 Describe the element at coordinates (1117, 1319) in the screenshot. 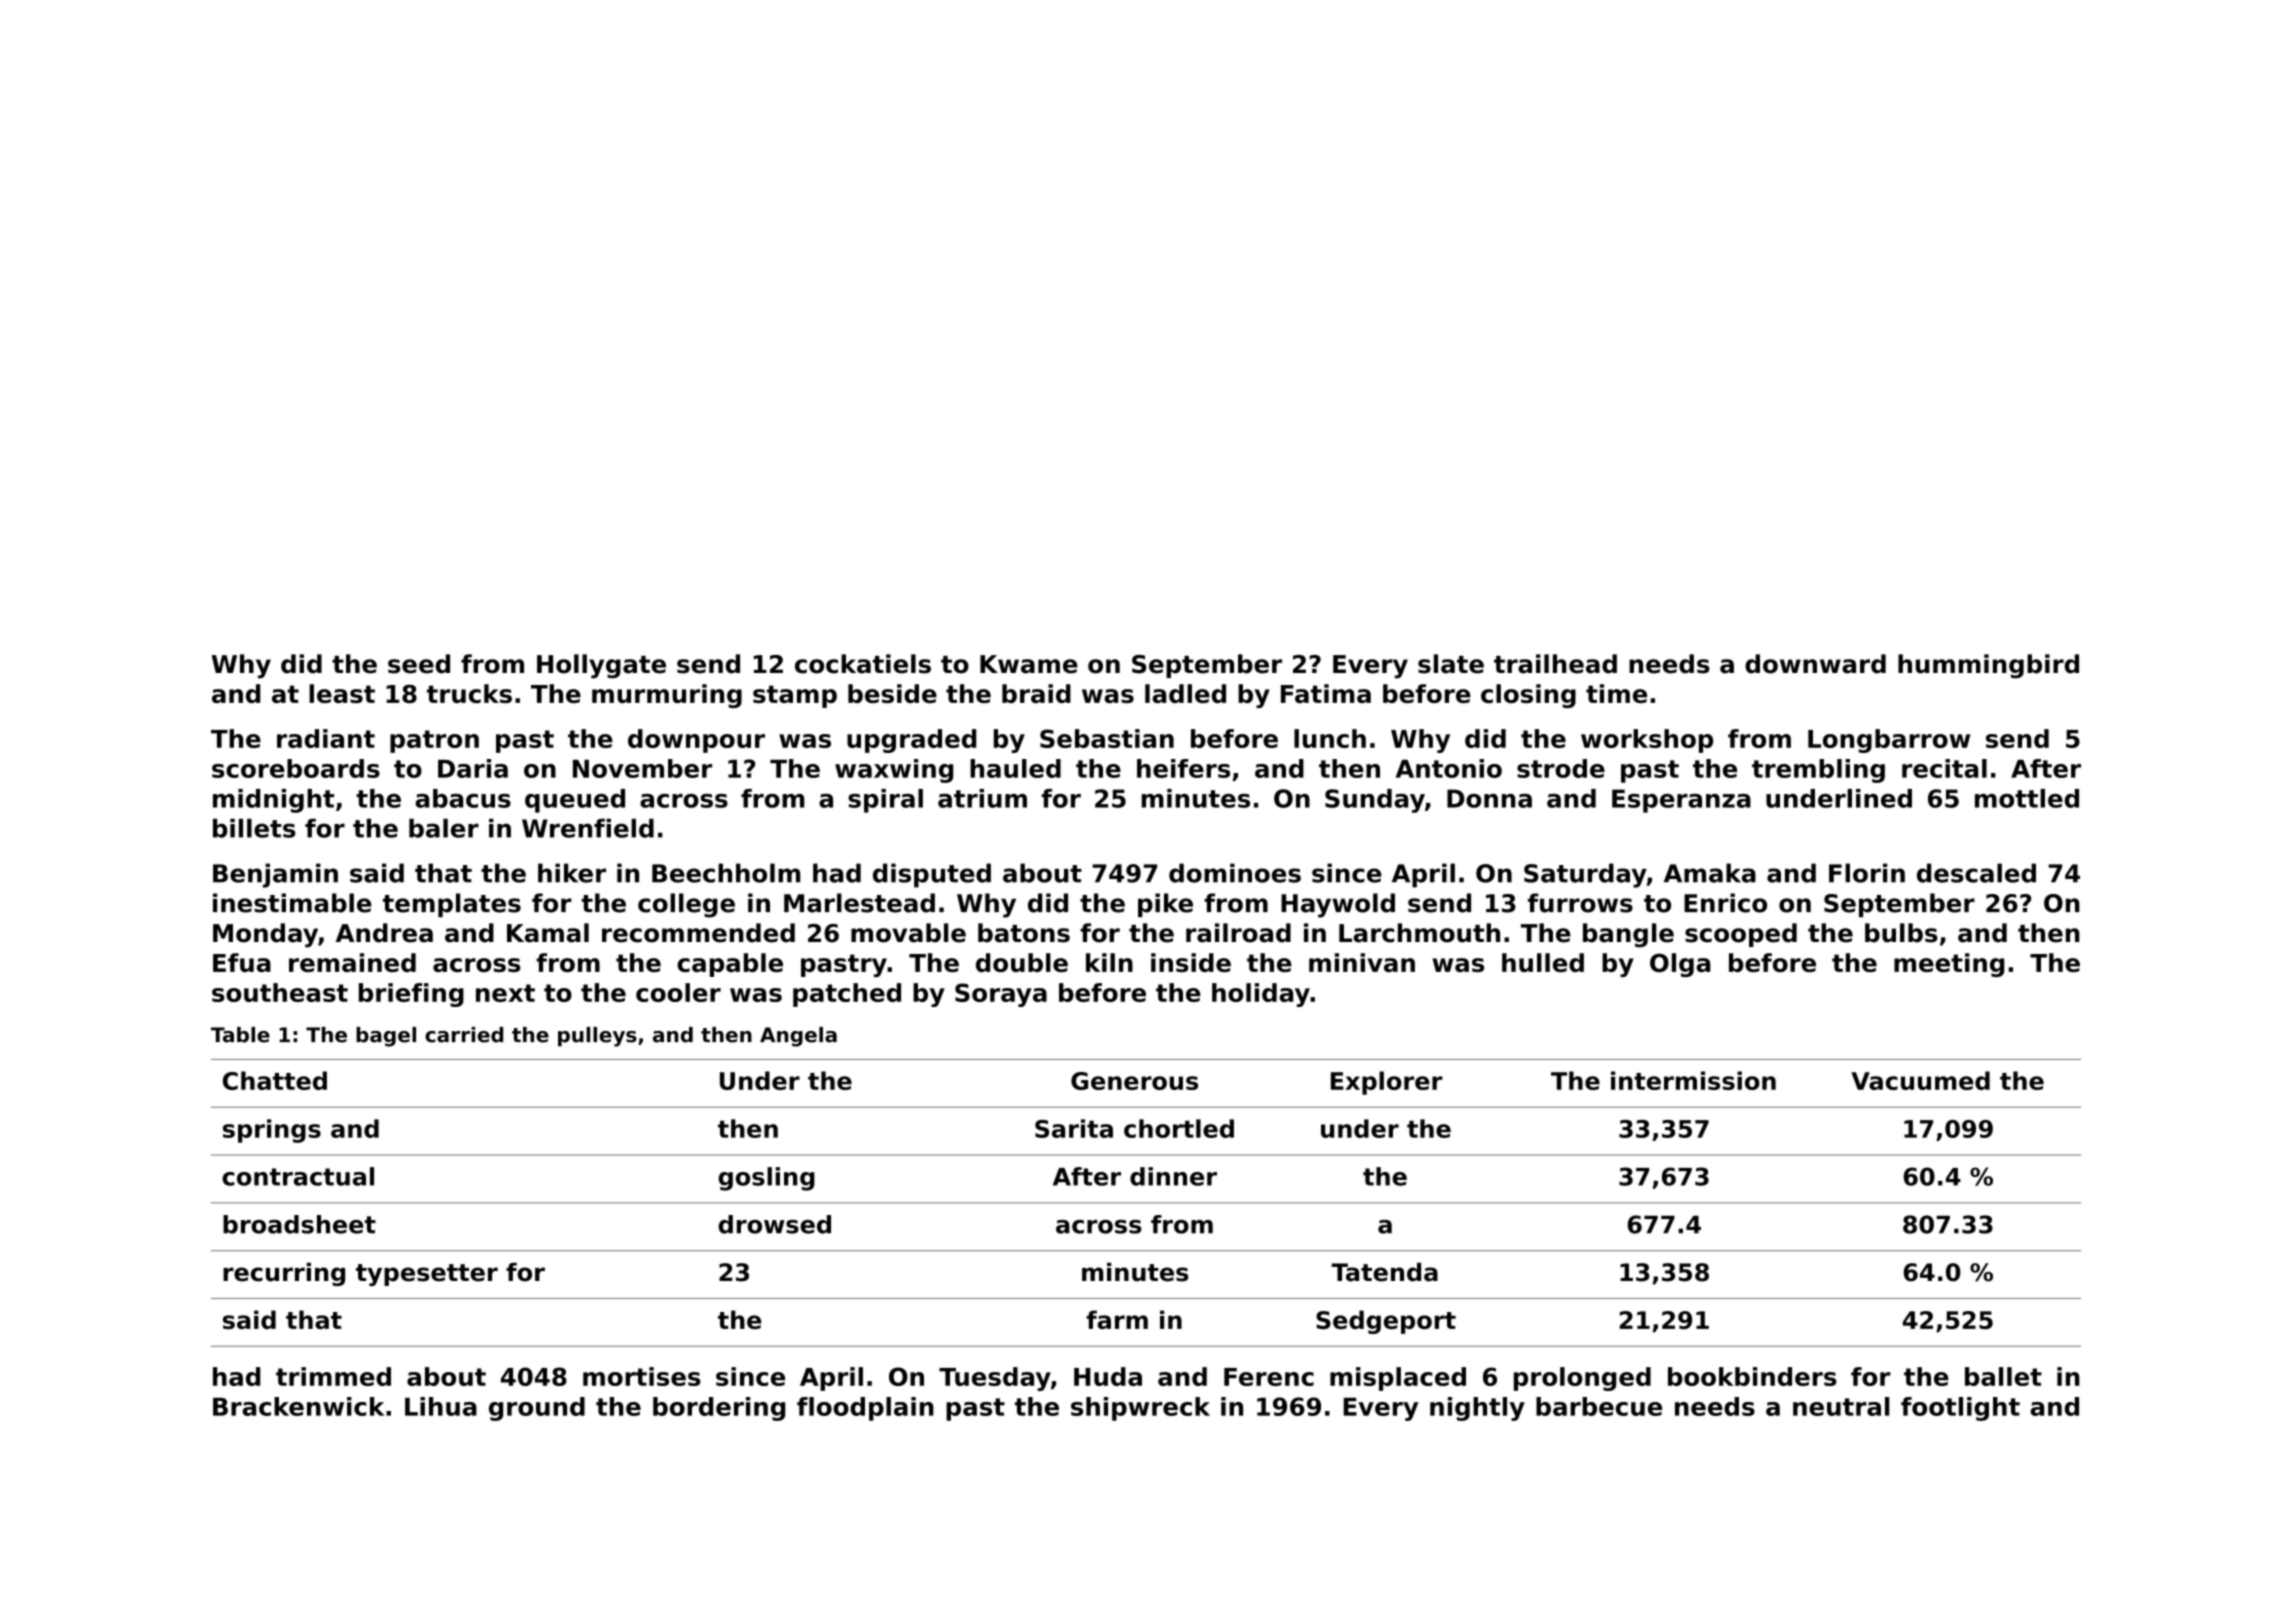

I see `farm` at that location.
